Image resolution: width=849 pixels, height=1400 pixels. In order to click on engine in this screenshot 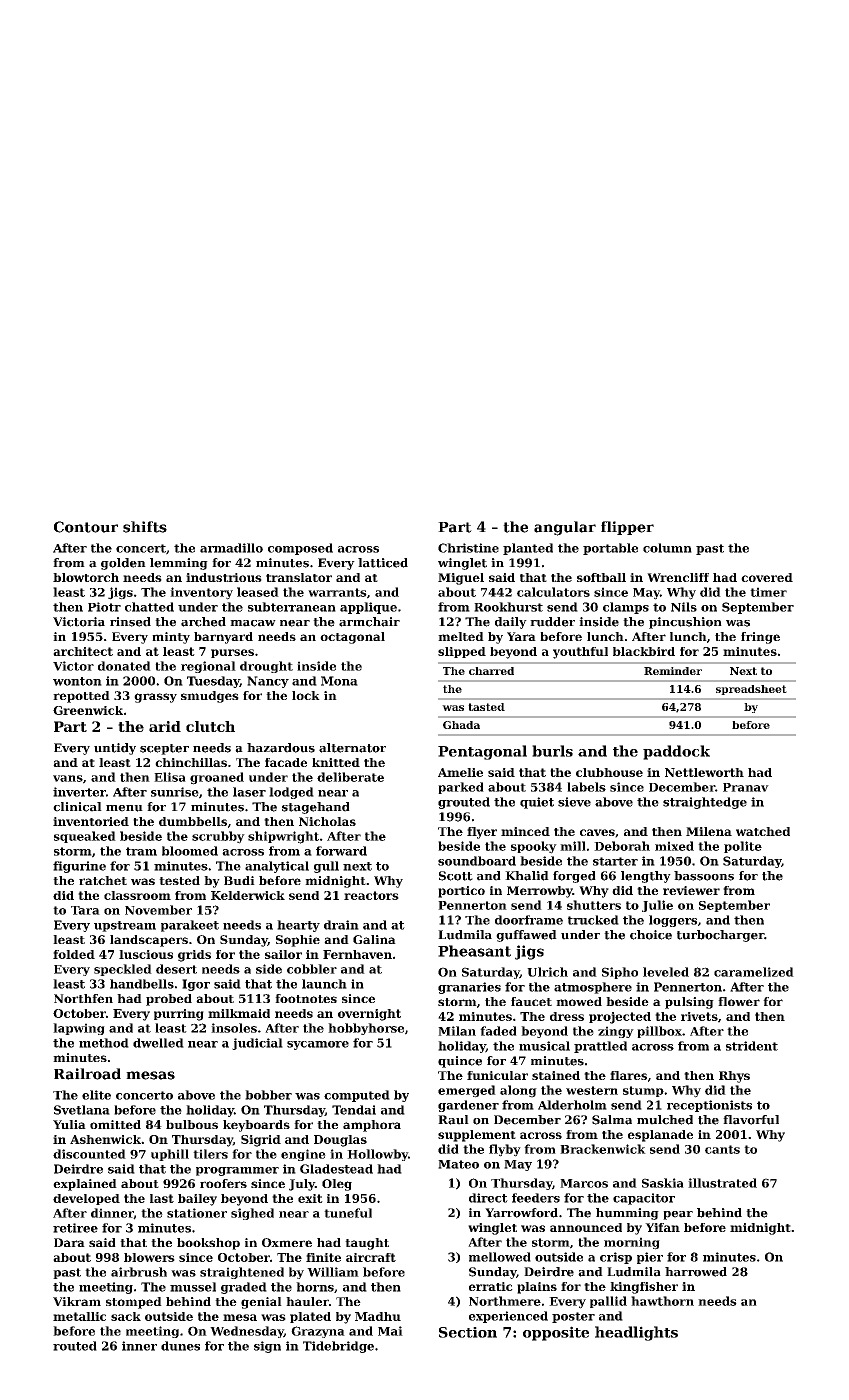, I will do `click(303, 1155)`.
